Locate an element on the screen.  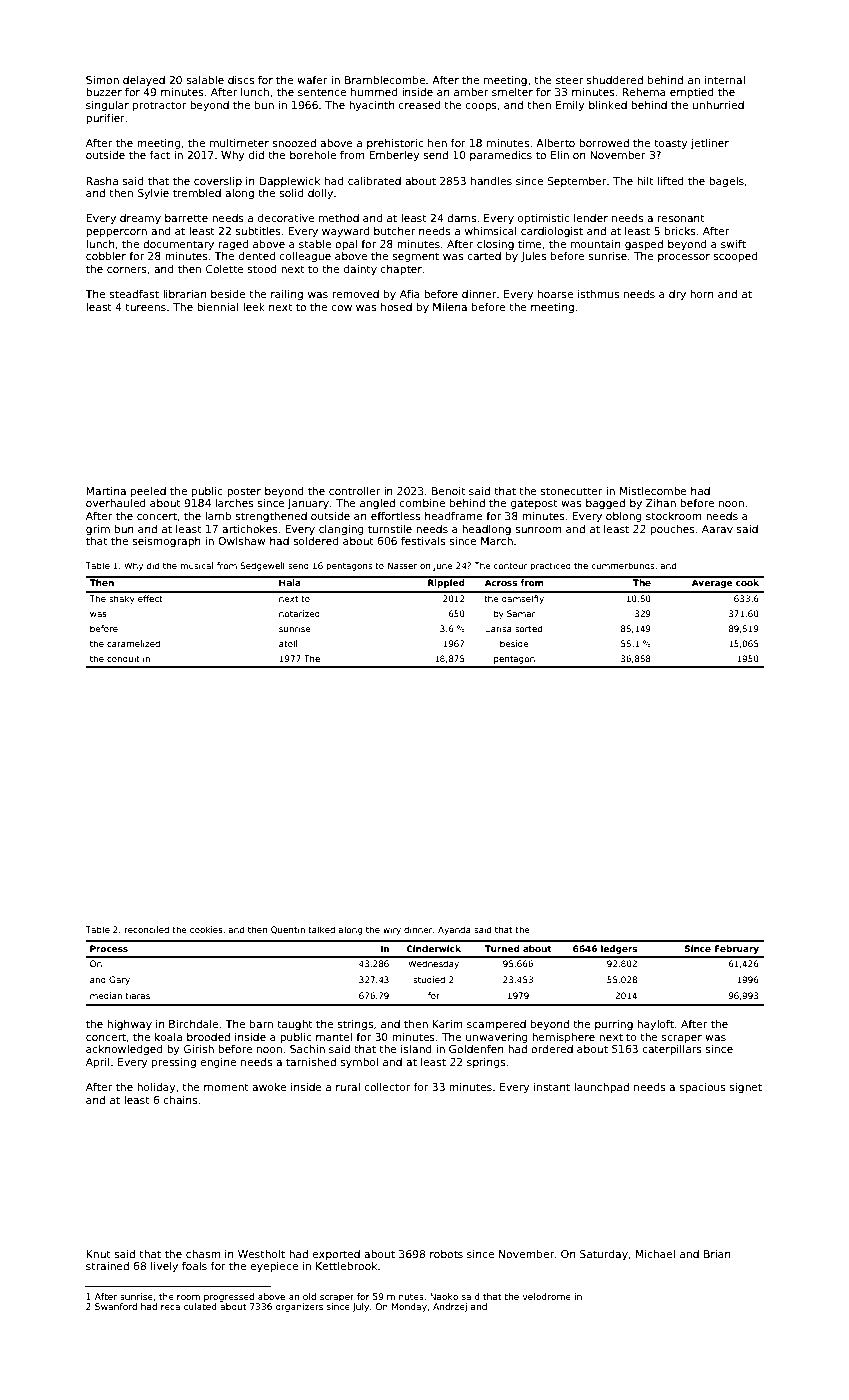
dry is located at coordinates (677, 295).
